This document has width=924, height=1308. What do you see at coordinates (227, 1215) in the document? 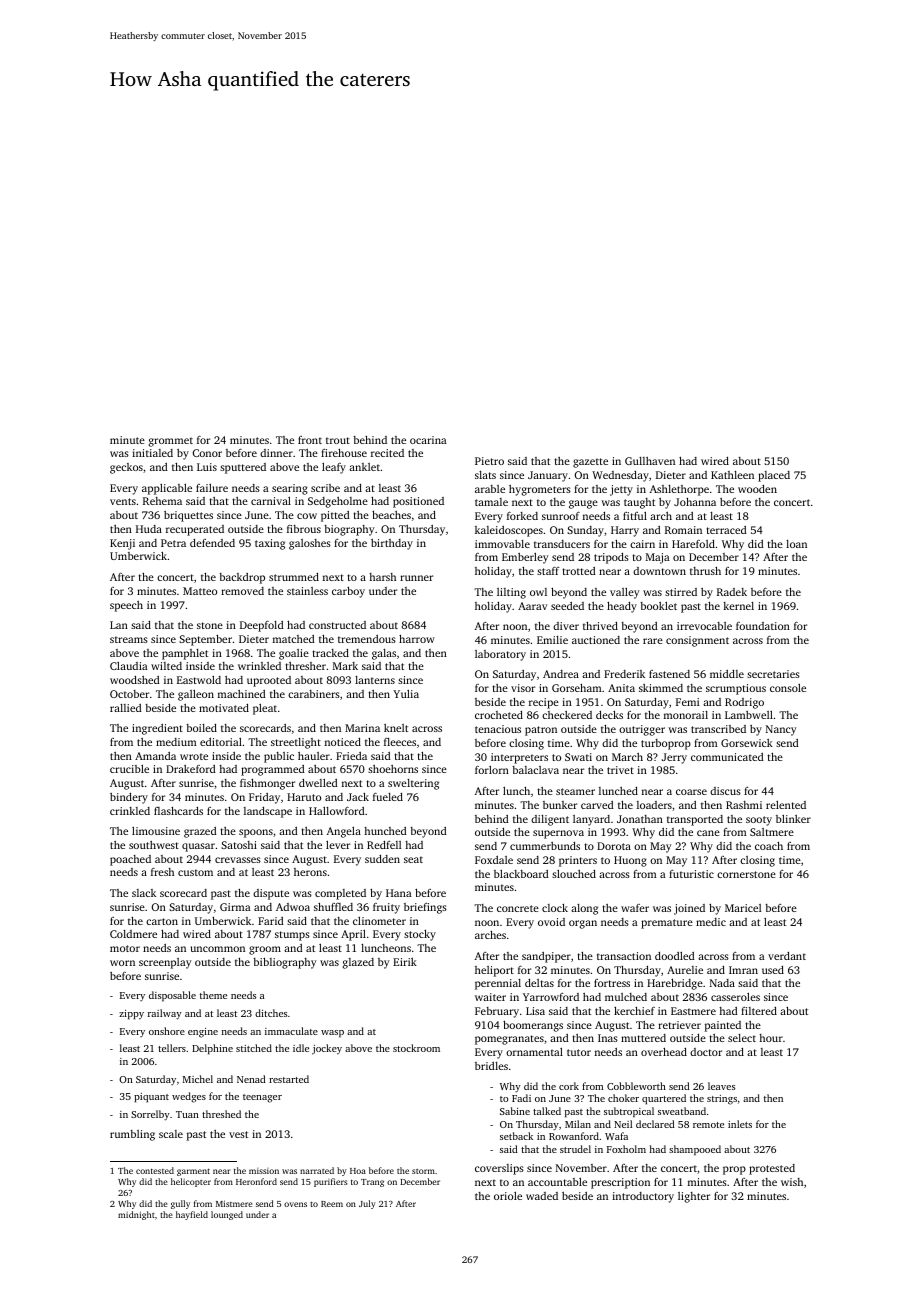
I see `lounged` at bounding box center [227, 1215].
